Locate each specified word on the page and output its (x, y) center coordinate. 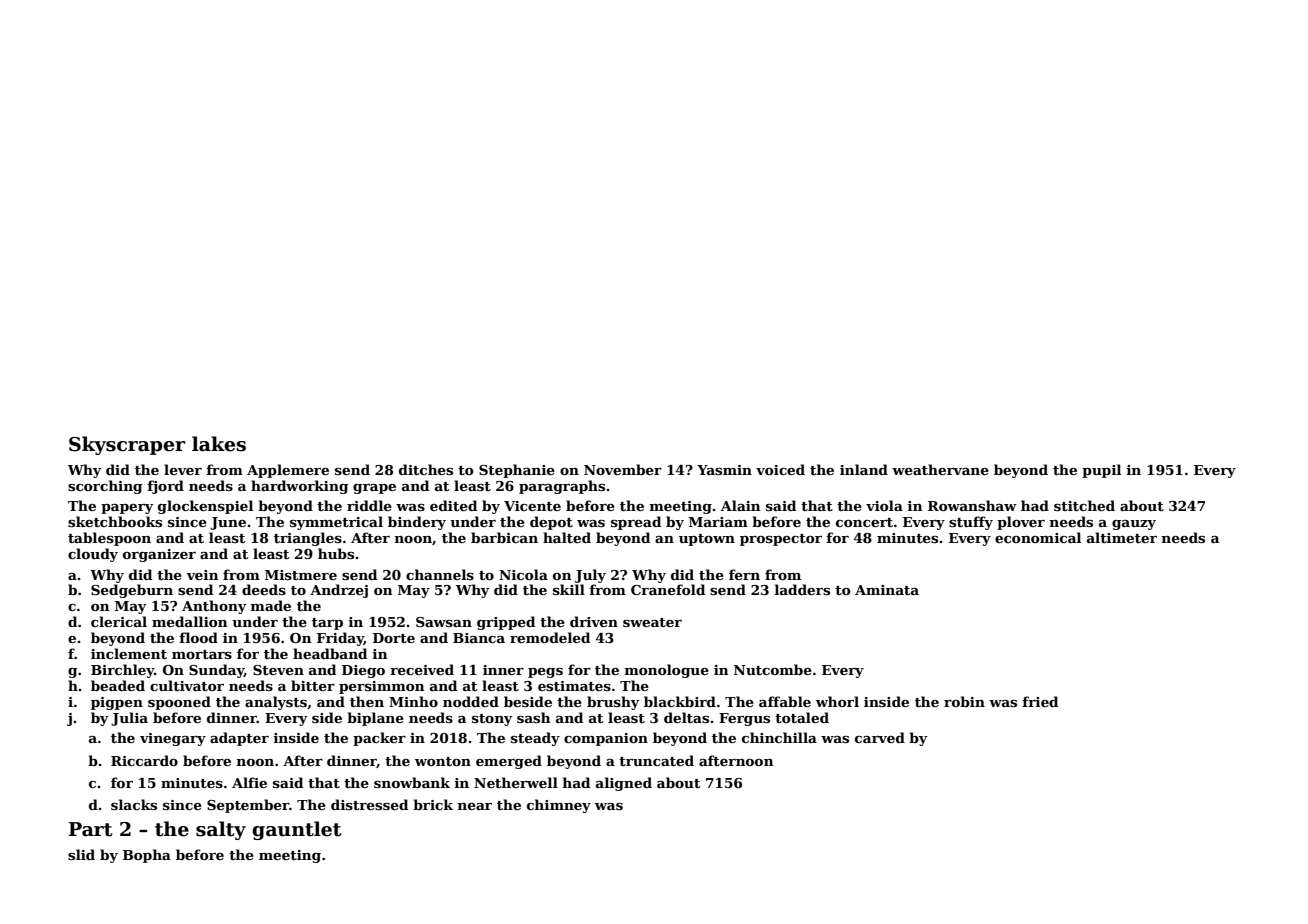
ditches (426, 469)
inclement (129, 653)
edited (453, 505)
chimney (559, 806)
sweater (652, 622)
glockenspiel (205, 507)
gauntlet (296, 830)
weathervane (940, 469)
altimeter (1122, 537)
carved (880, 737)
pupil (1101, 471)
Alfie (249, 782)
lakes (219, 444)
